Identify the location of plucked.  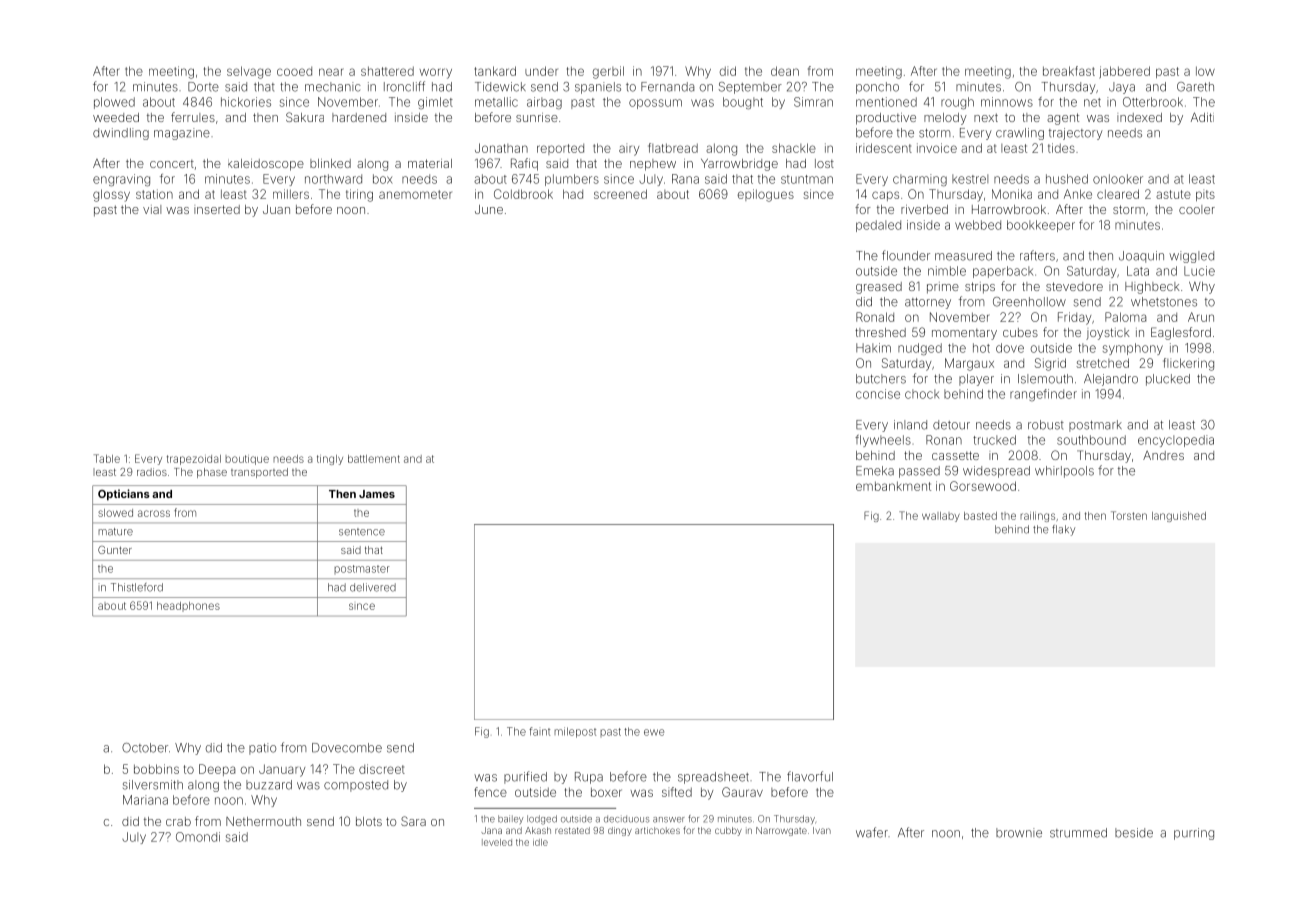
(1168, 380).
